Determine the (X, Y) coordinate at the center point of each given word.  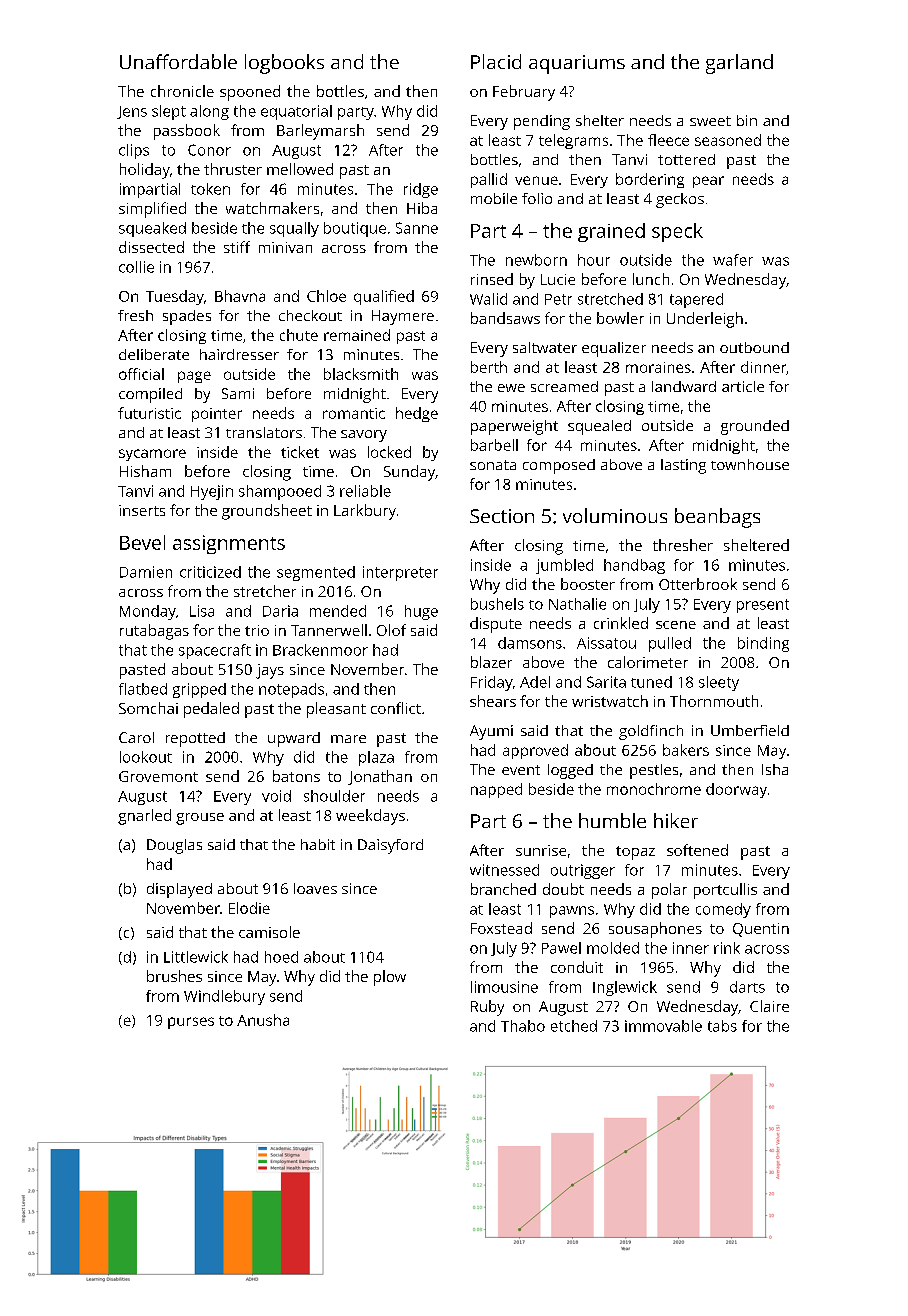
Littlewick (196, 957)
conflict (396, 708)
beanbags (717, 518)
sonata (493, 465)
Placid (496, 61)
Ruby (487, 1008)
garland (739, 64)
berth (489, 367)
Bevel (142, 542)
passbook (187, 132)
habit (318, 844)
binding (763, 644)
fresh (135, 315)
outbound (754, 347)
